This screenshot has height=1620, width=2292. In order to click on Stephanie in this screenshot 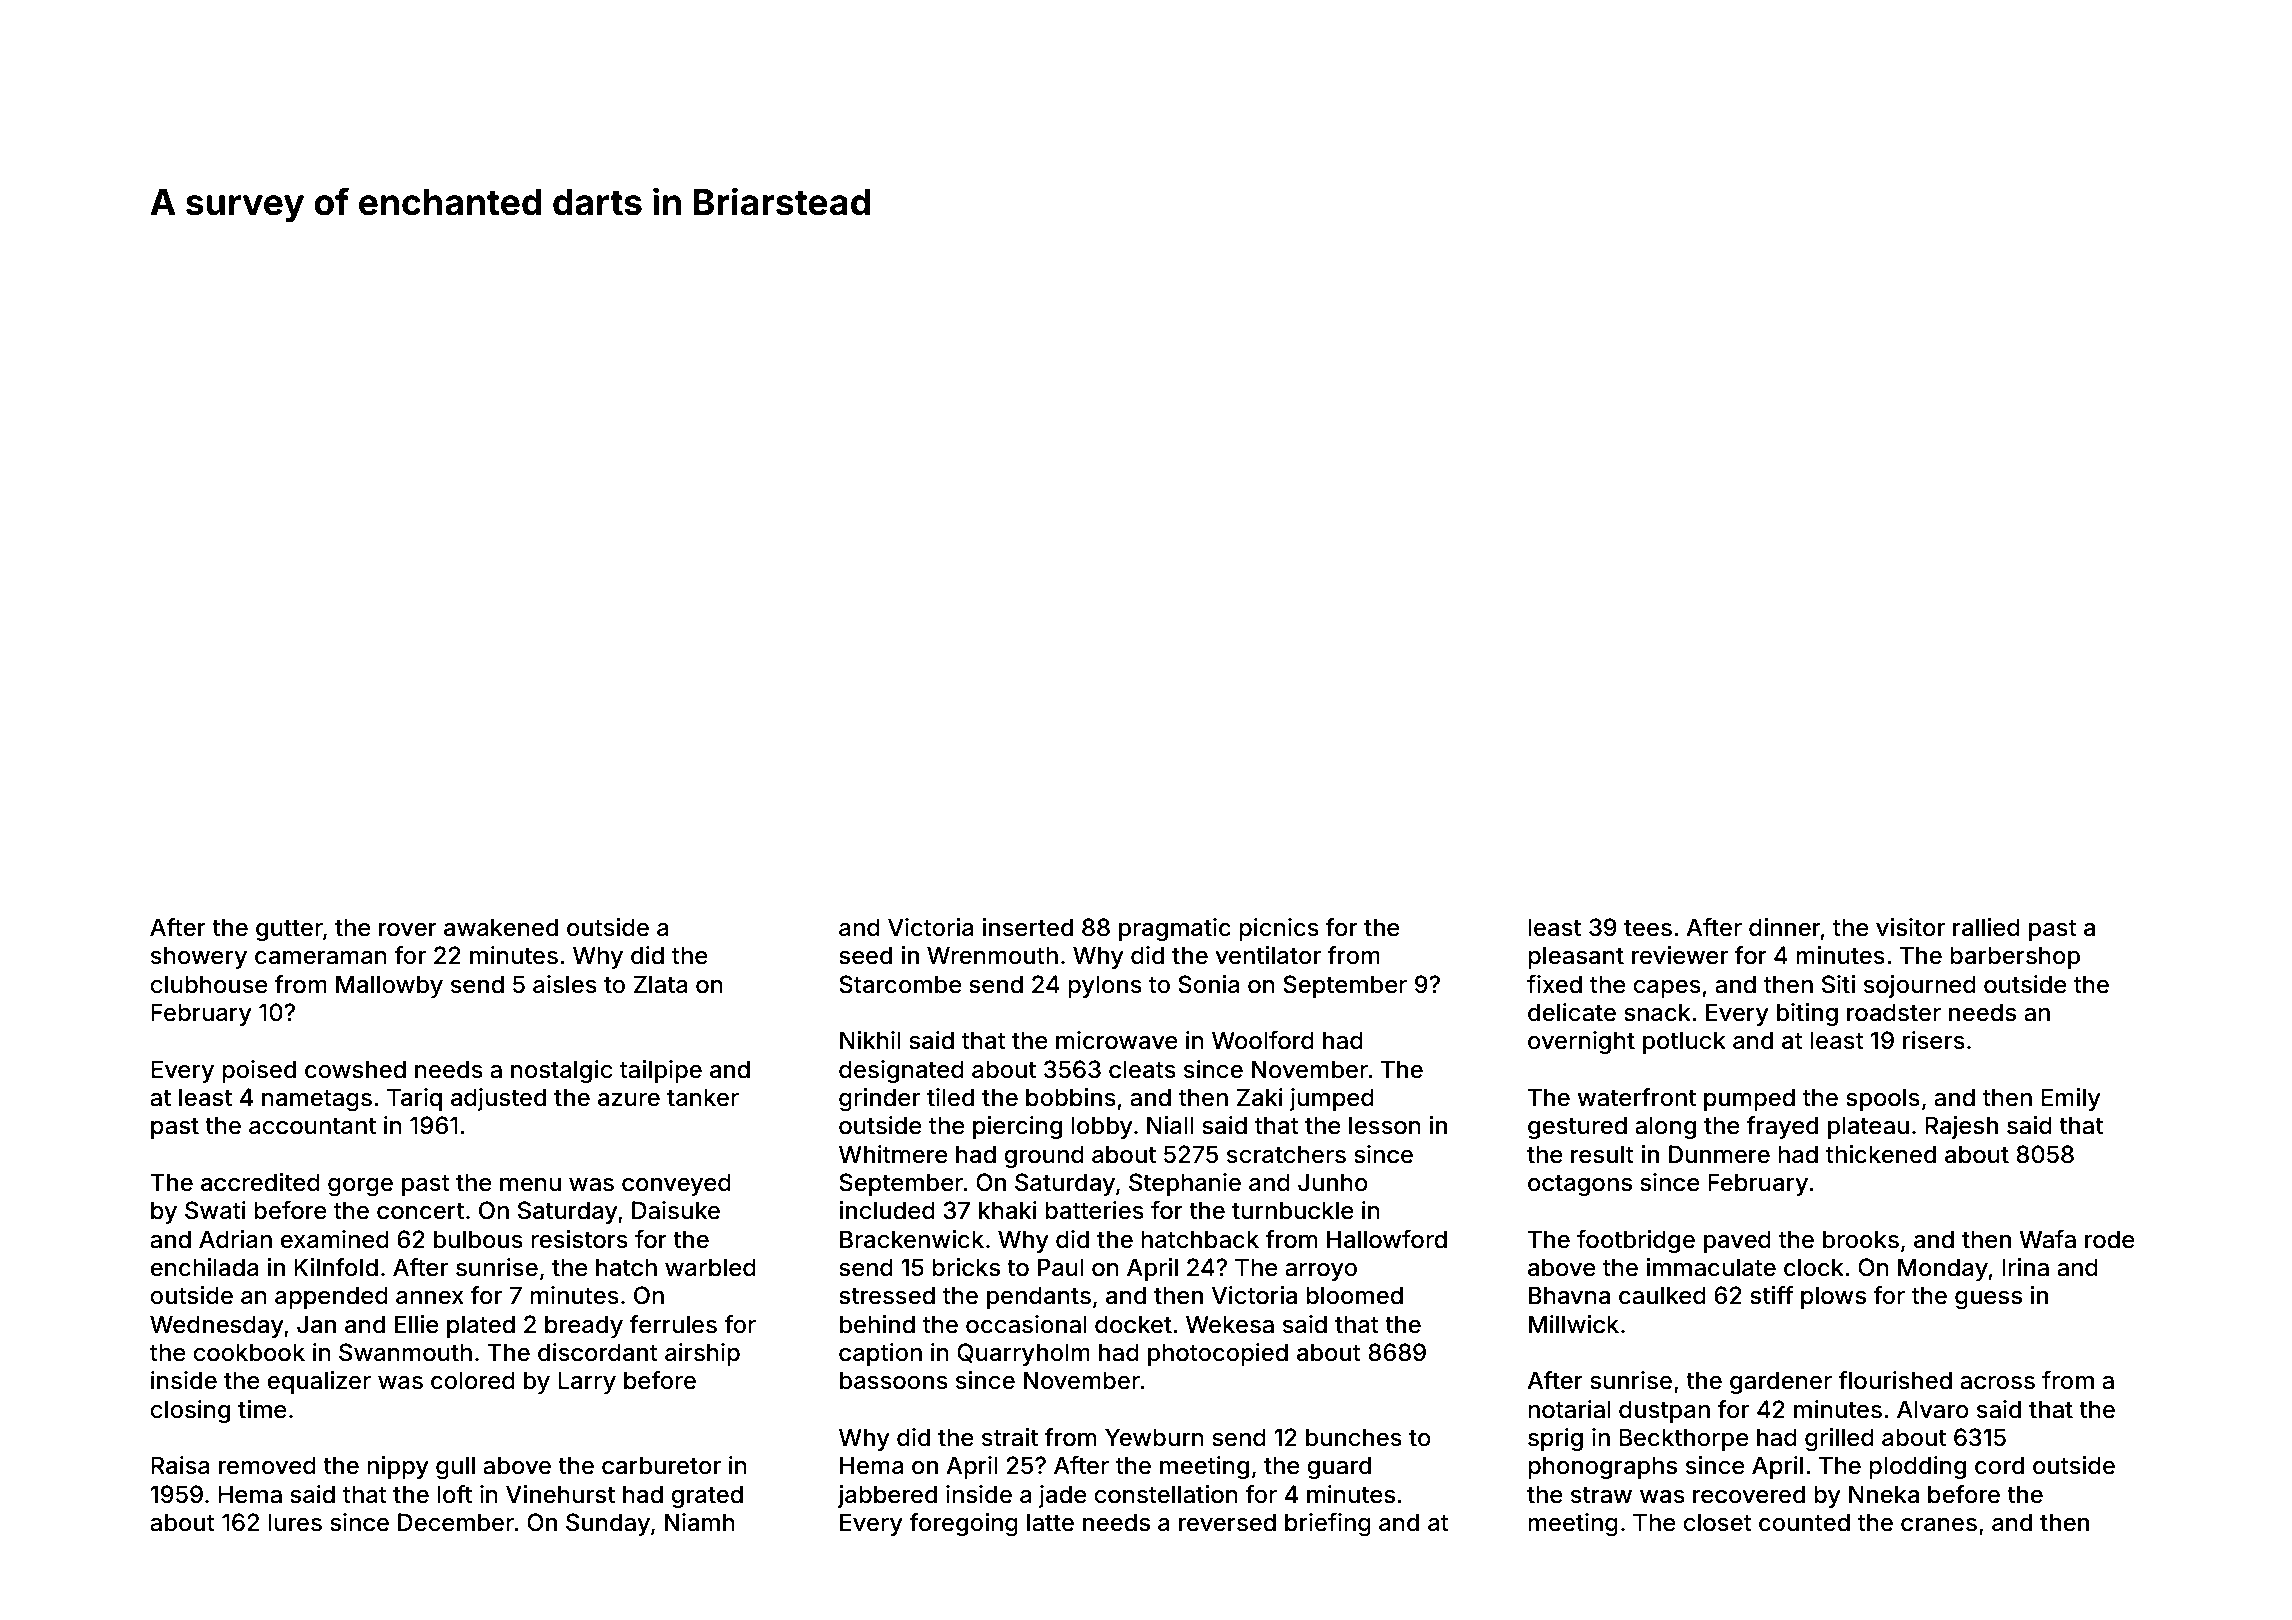, I will do `click(1185, 1184)`.
